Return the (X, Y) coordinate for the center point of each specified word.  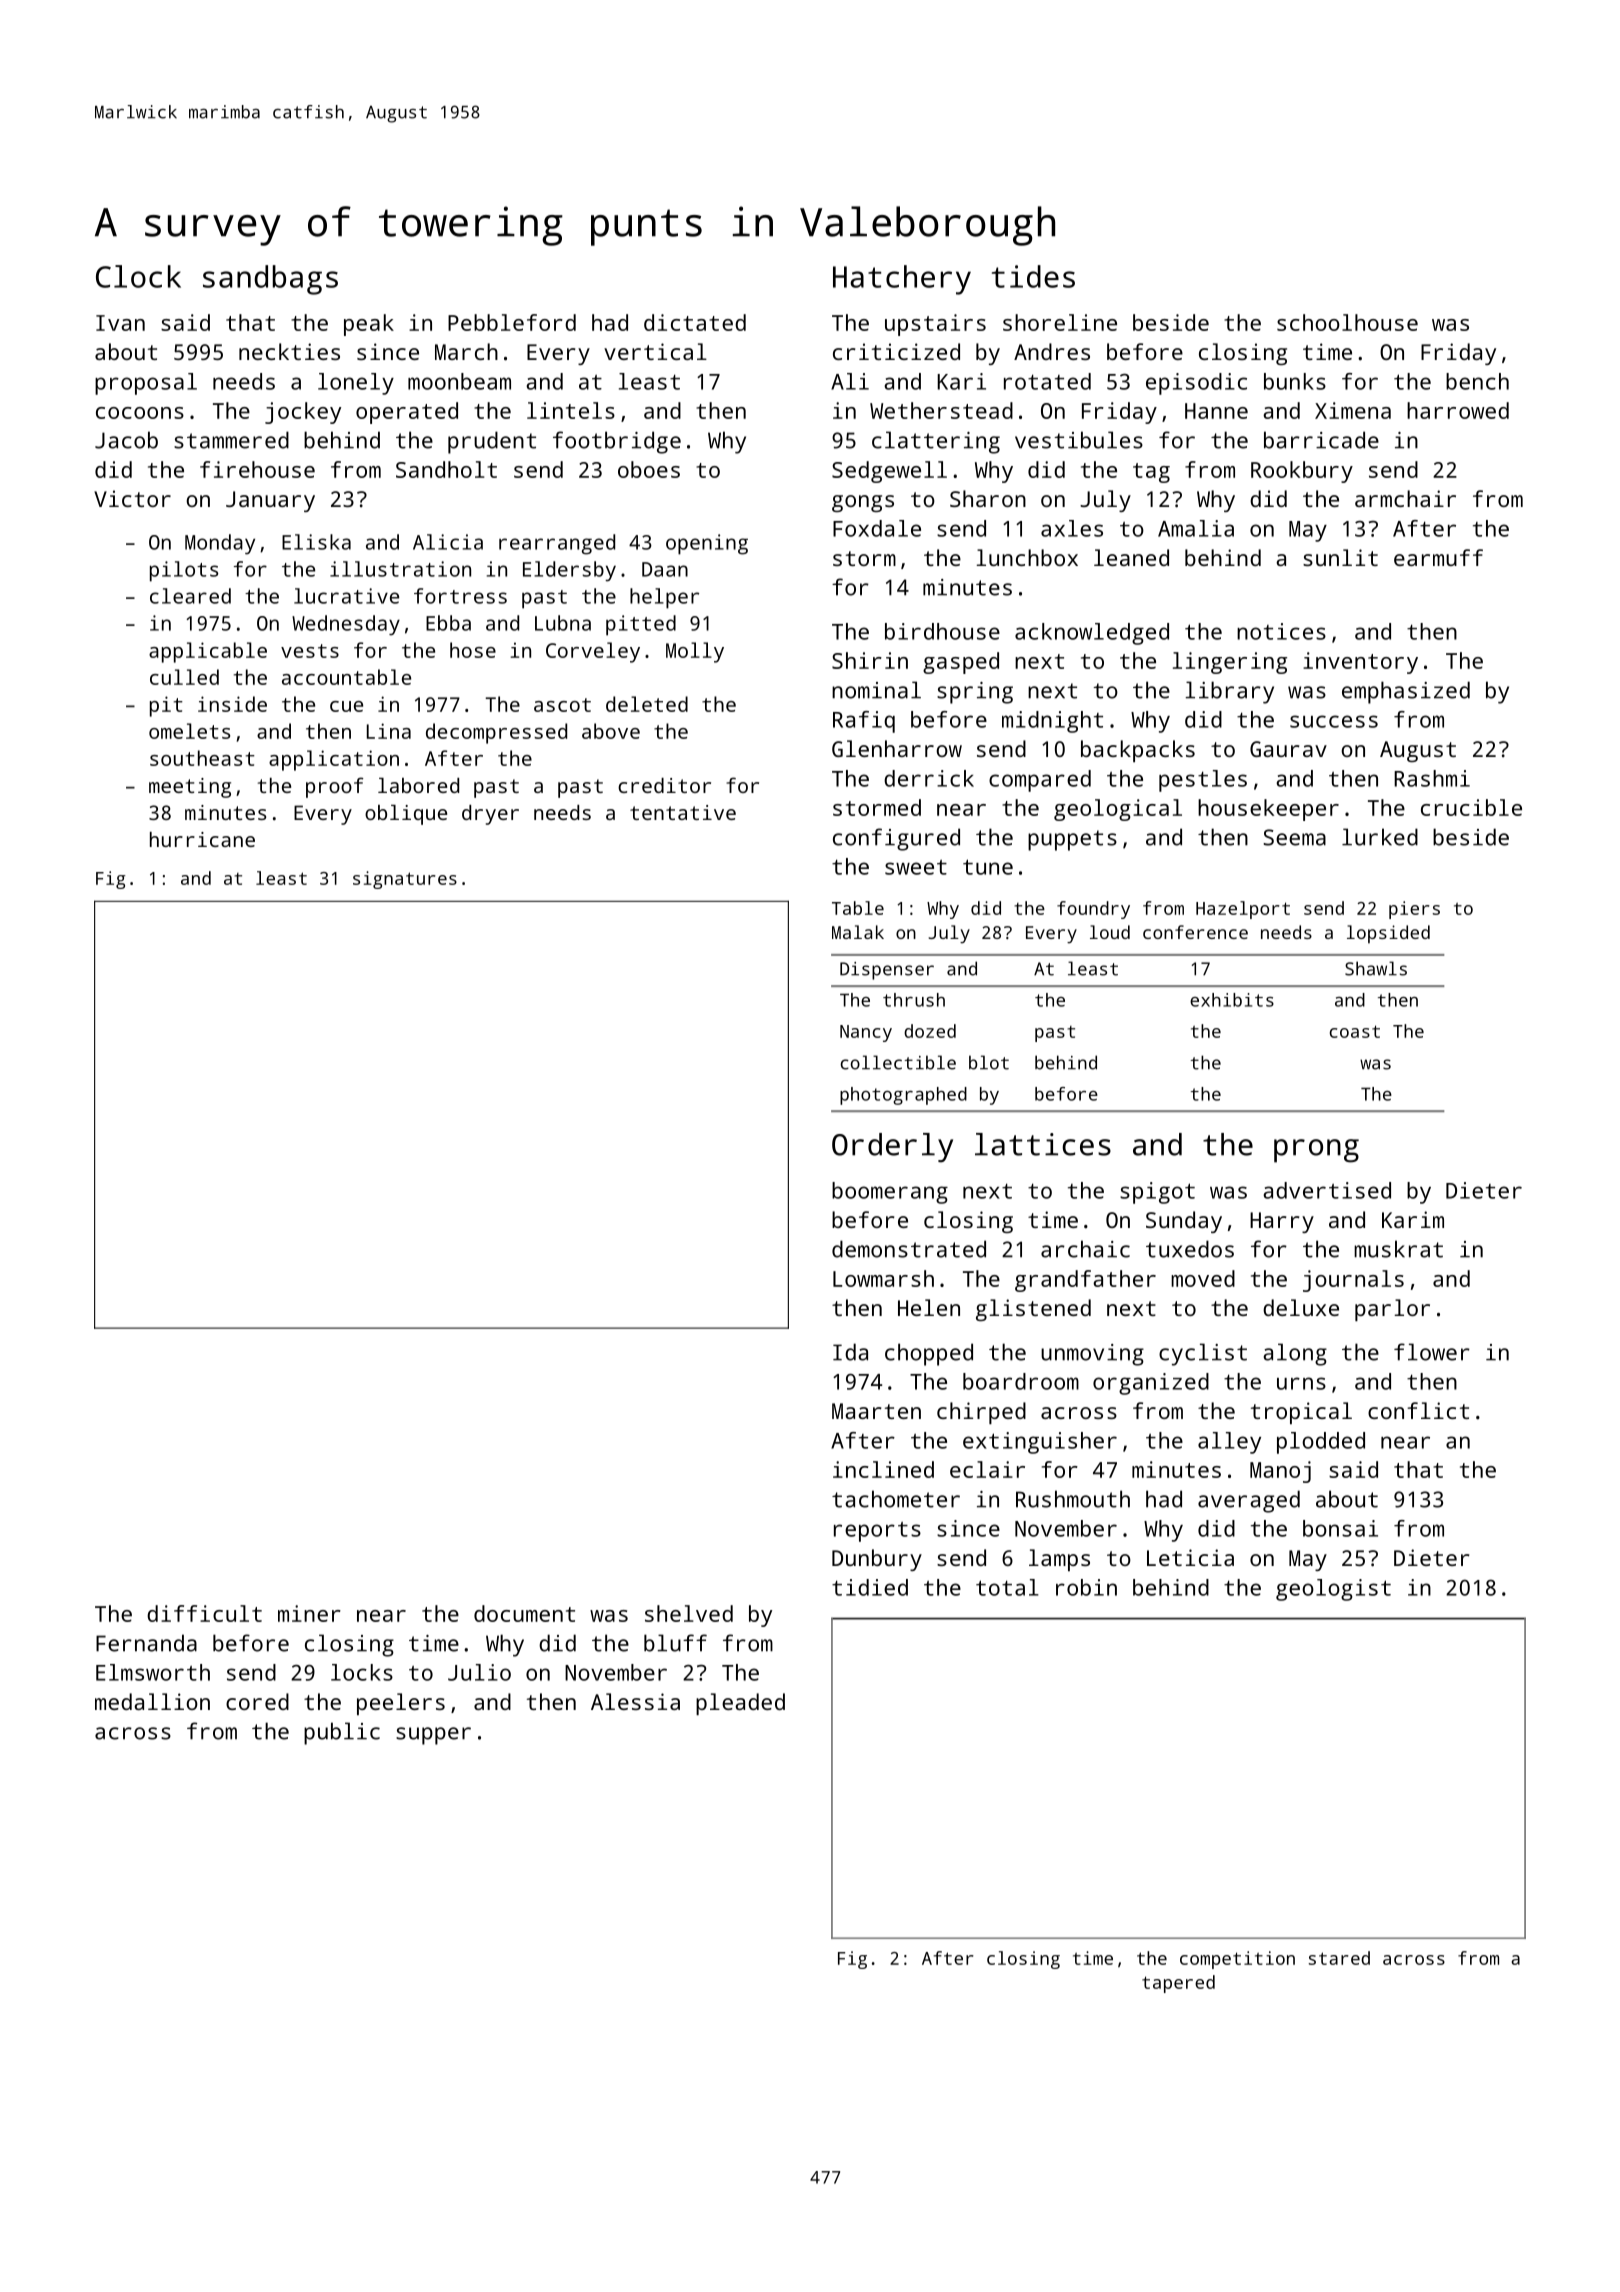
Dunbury (877, 1560)
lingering (1230, 663)
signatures (405, 880)
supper (433, 1736)
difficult (204, 1613)
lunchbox (1027, 557)
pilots (184, 571)
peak (369, 325)
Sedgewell (889, 472)
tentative (683, 812)
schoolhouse (1347, 322)
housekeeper (1268, 810)
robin (1086, 1587)
